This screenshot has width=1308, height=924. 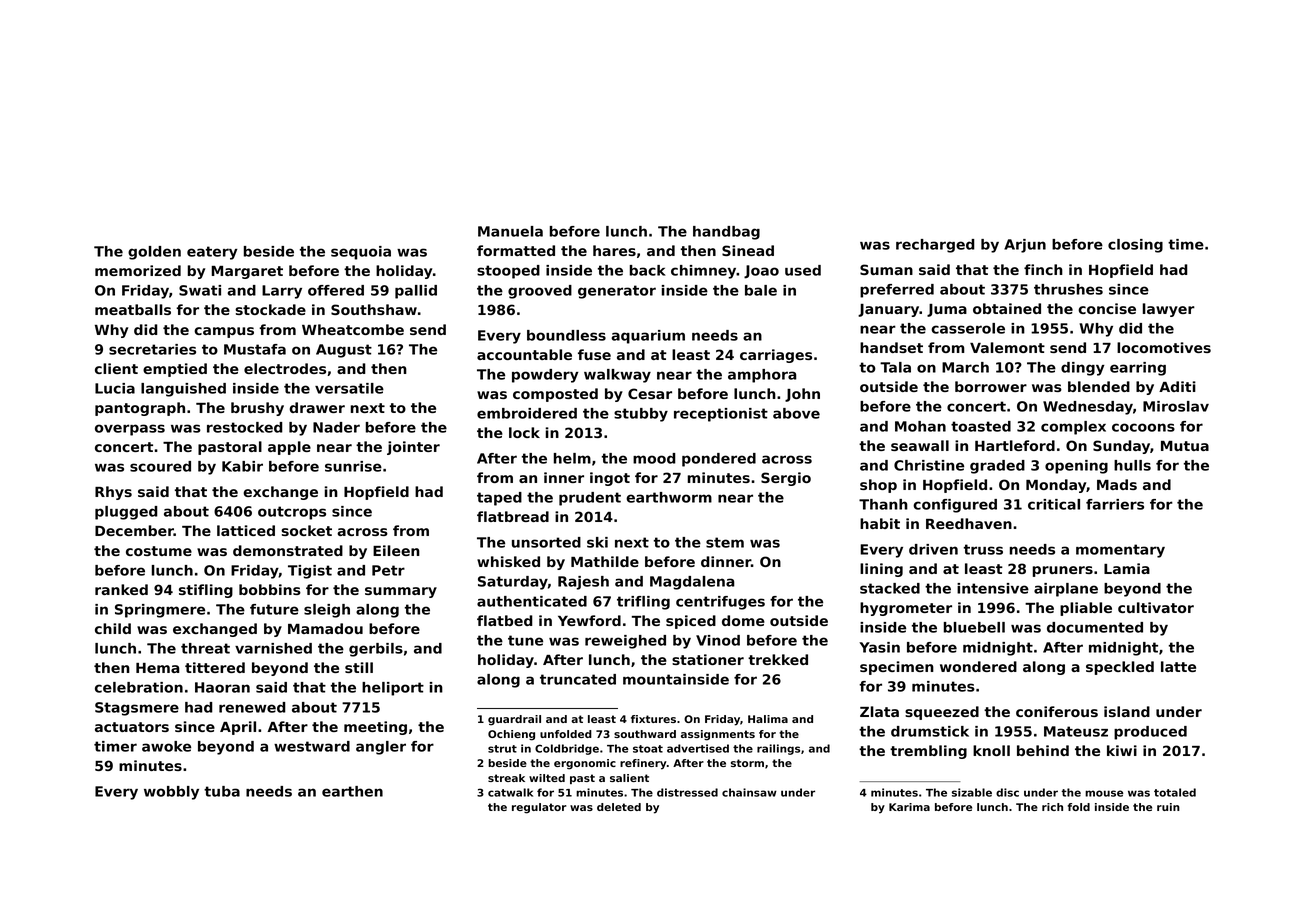 What do you see at coordinates (726, 233) in the screenshot?
I see `handbag` at bounding box center [726, 233].
